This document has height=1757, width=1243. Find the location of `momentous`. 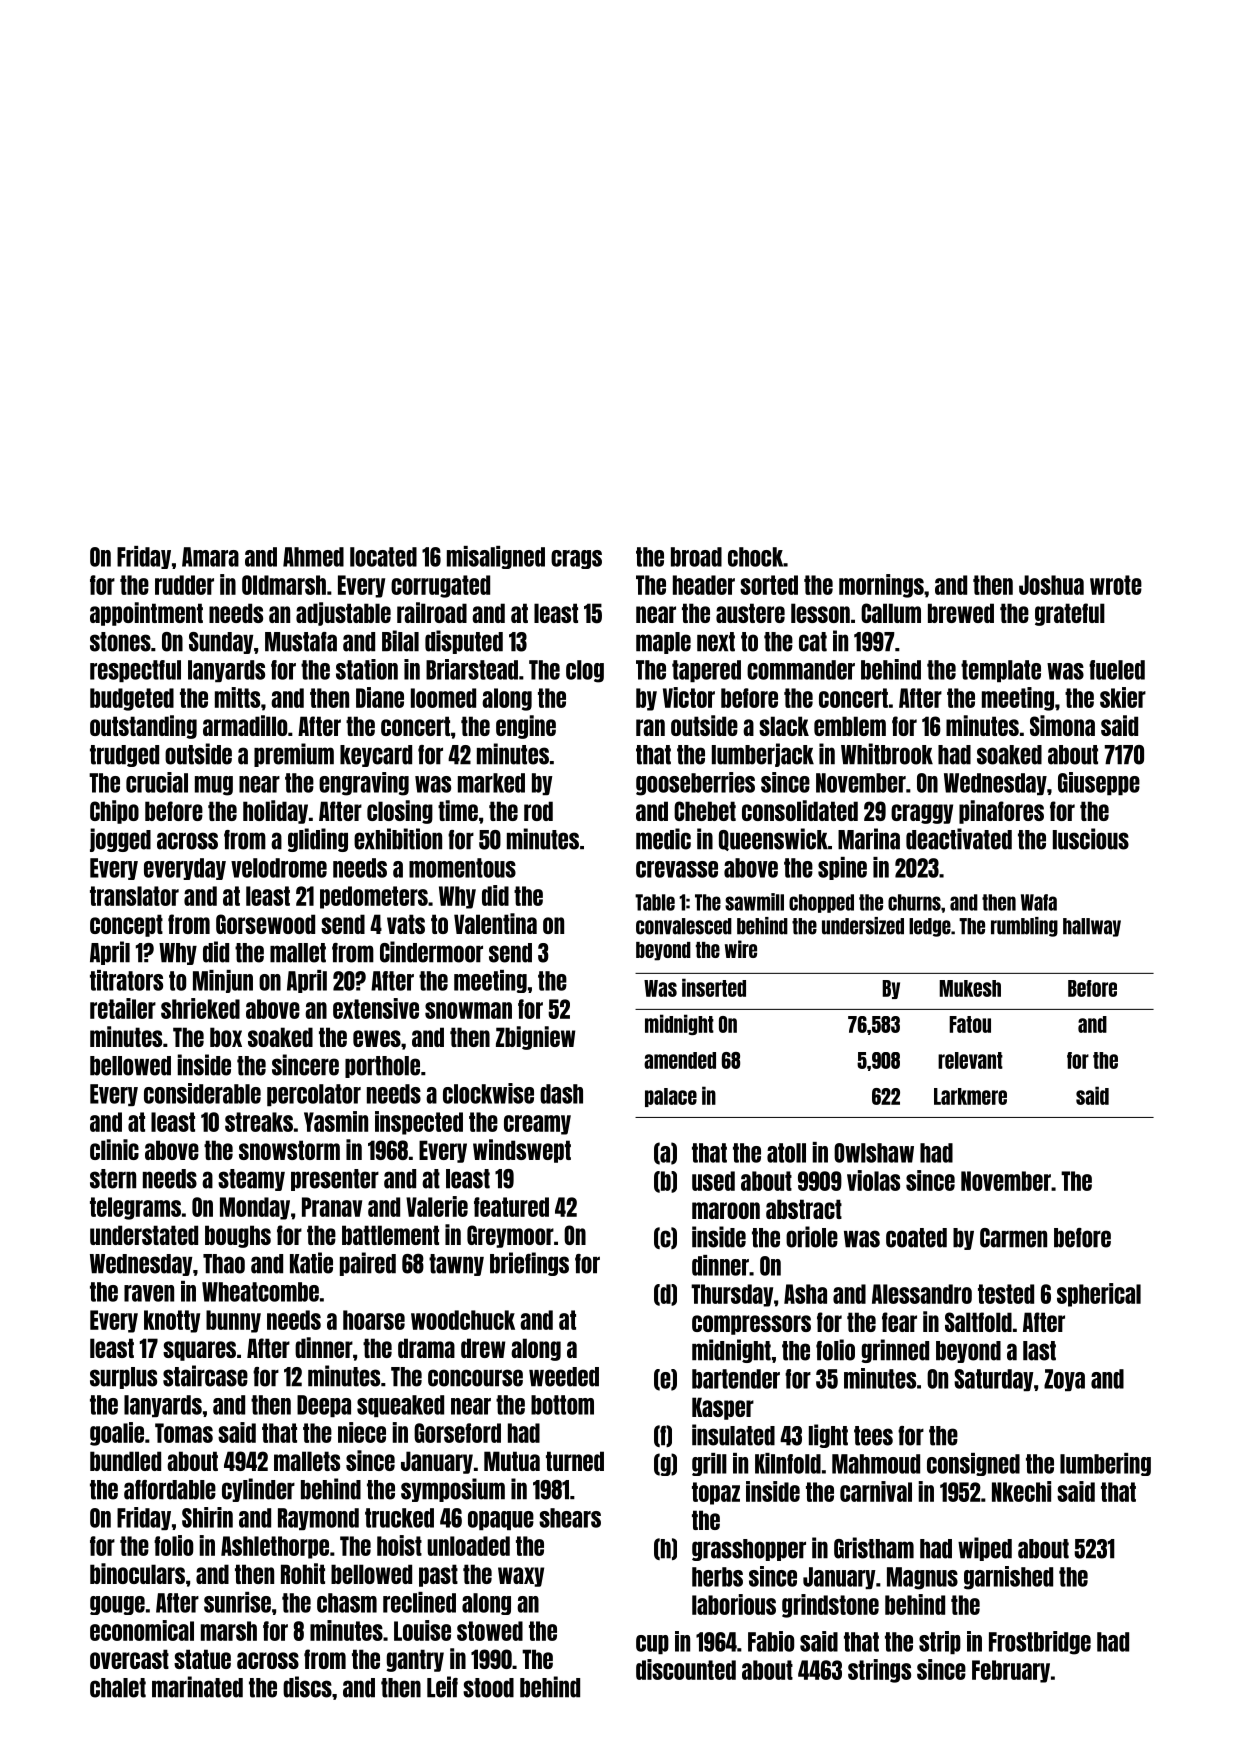

momentous is located at coordinates (462, 868).
